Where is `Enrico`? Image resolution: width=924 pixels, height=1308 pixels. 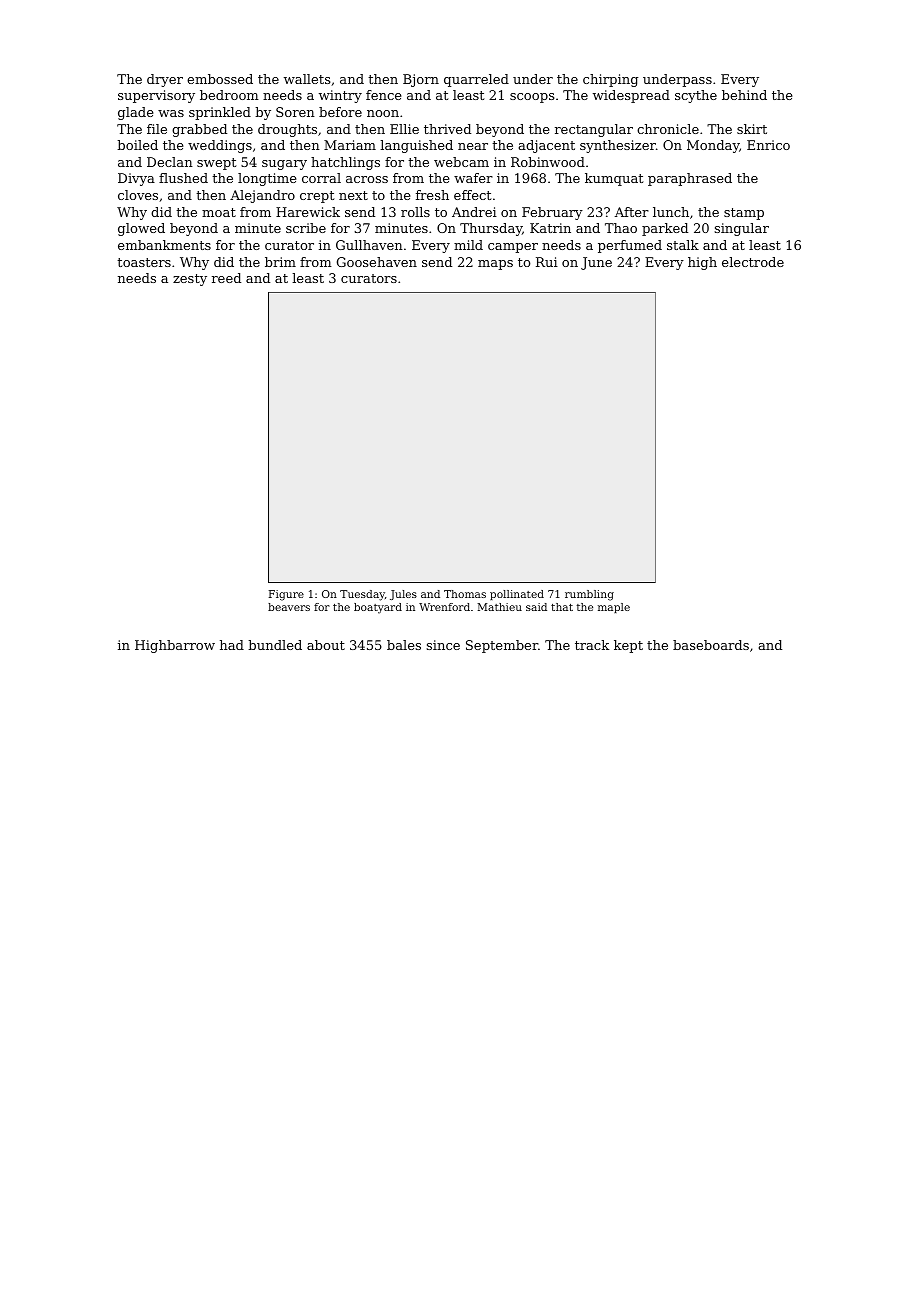
Enrico is located at coordinates (768, 145).
